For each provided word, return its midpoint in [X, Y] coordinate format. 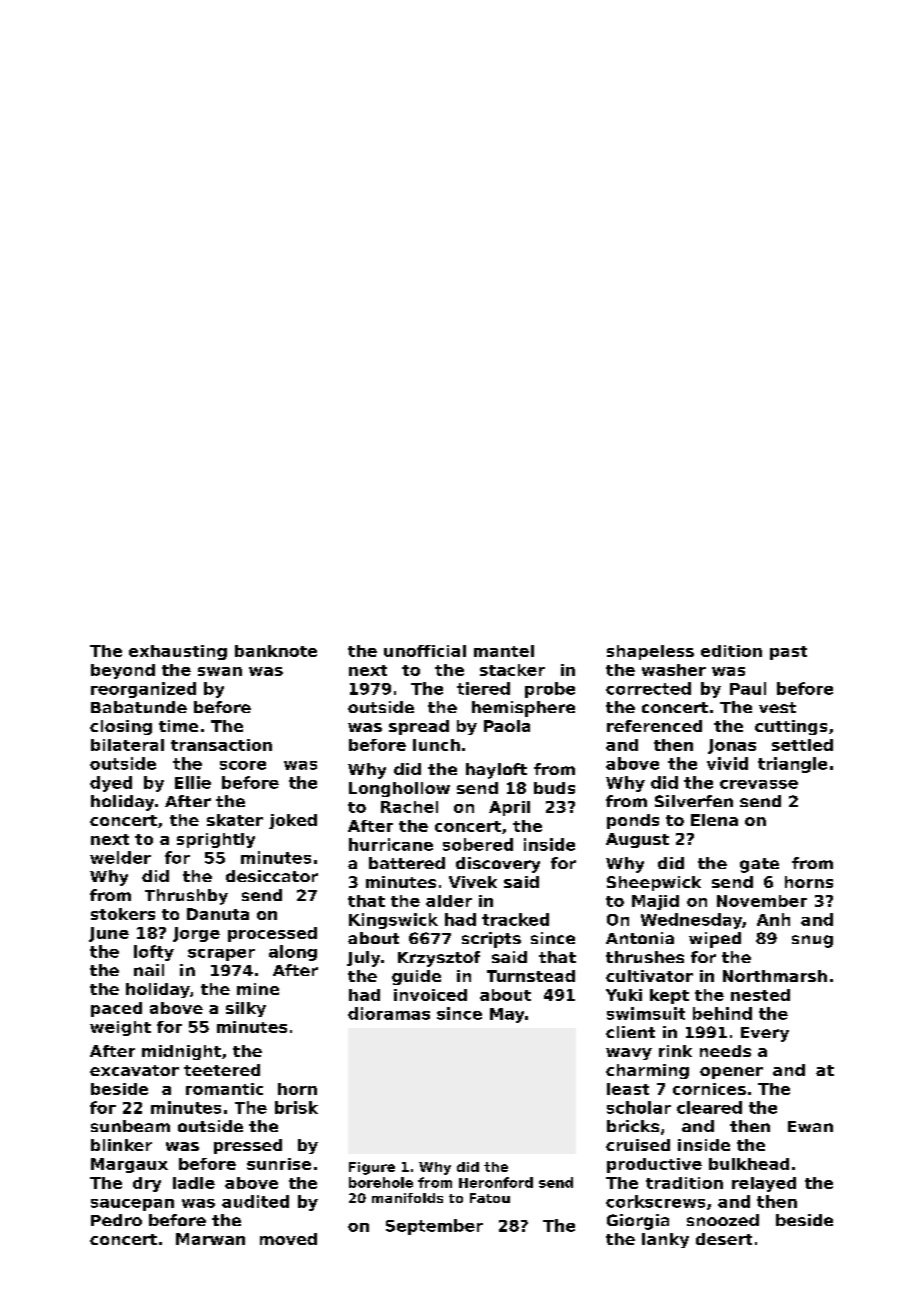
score [243, 765]
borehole [381, 1182]
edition [731, 651]
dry [147, 1184]
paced [116, 1009]
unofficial [425, 651]
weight [120, 1028]
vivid [727, 763]
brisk [296, 1107]
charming [647, 1071]
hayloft [496, 771]
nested [760, 995]
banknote [276, 651]
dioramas [389, 1013]
